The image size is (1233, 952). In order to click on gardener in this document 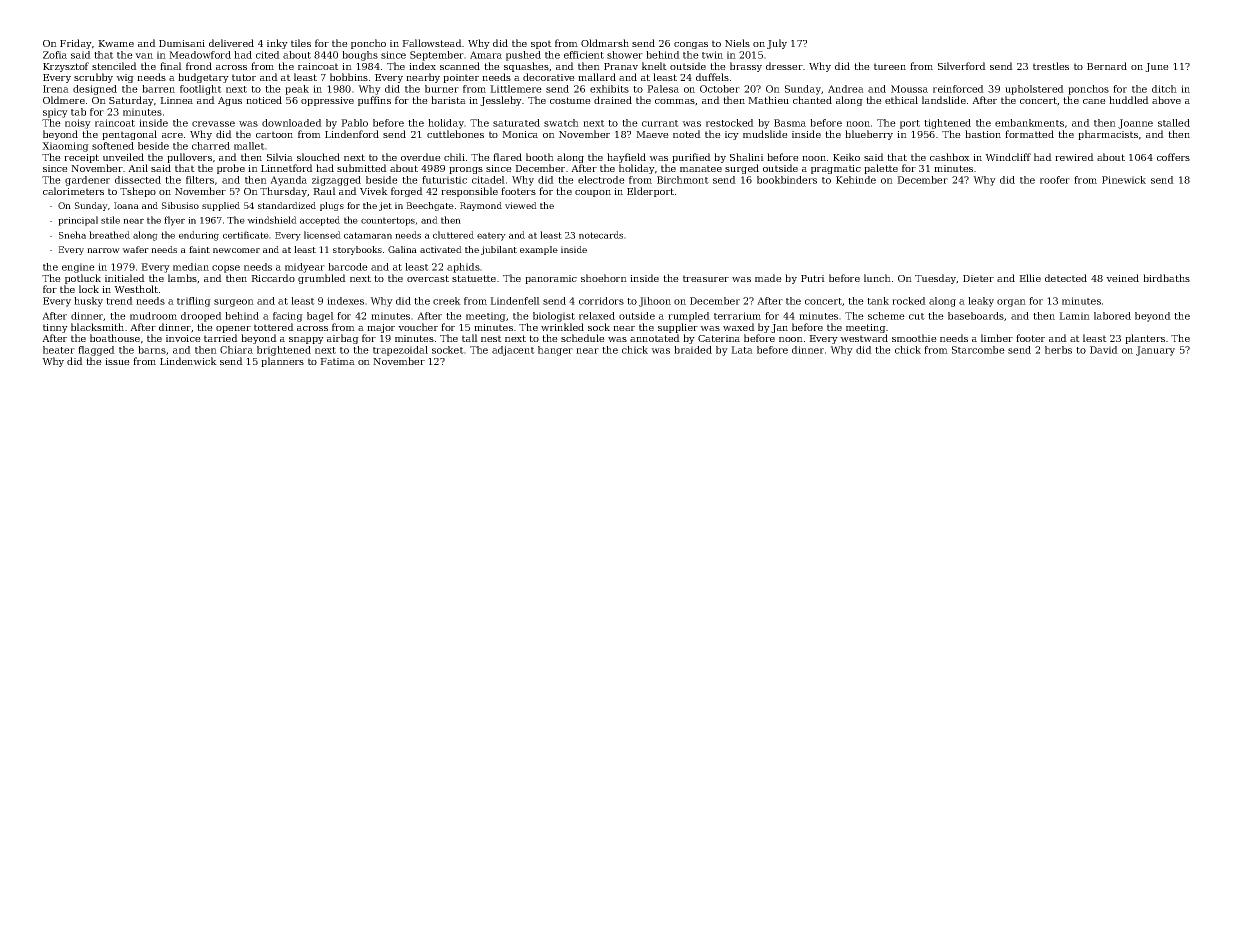, I will do `click(87, 181)`.
